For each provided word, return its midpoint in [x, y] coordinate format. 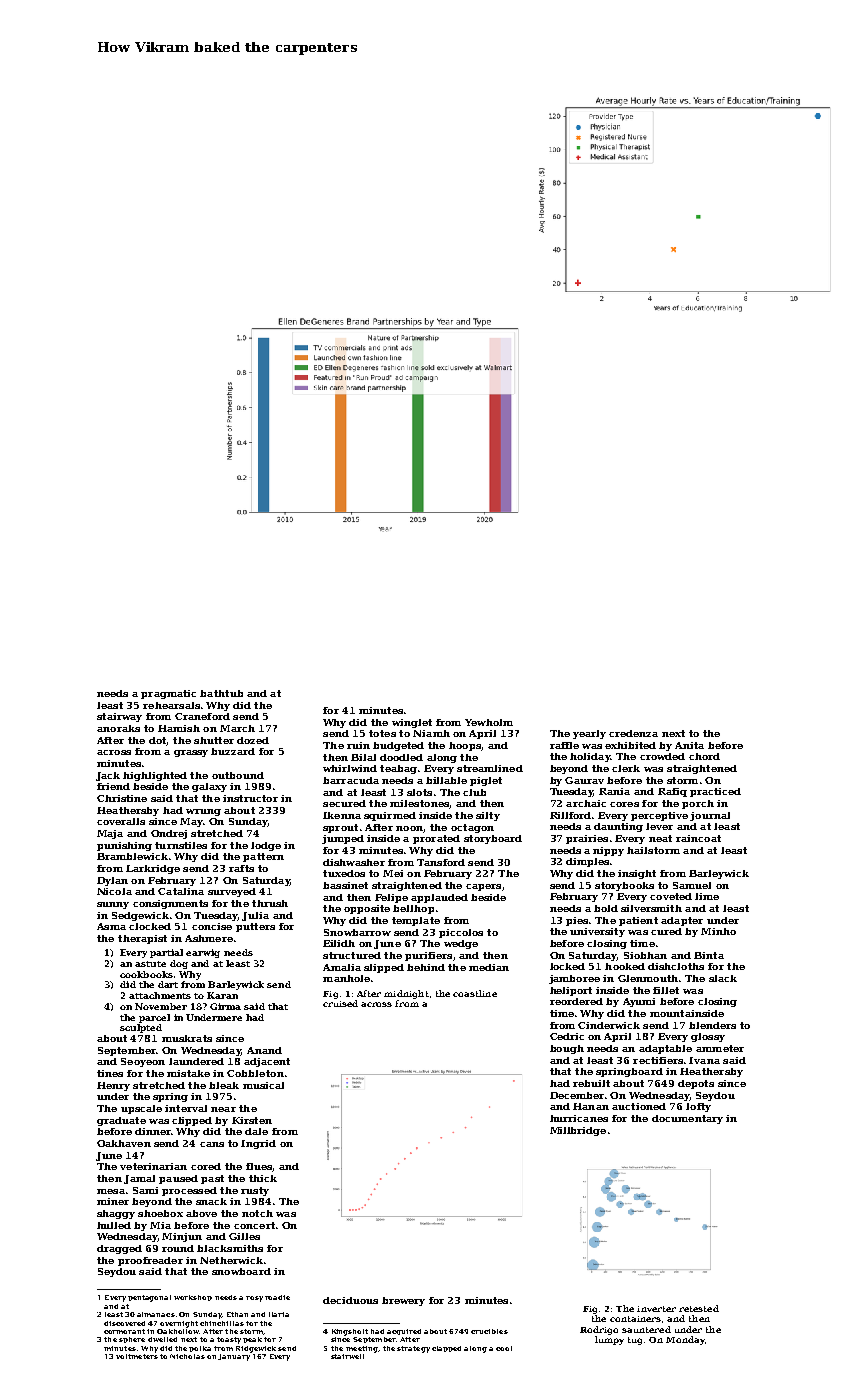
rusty [255, 1191]
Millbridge [578, 1131]
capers [483, 887]
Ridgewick [256, 1349]
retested [699, 1308]
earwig [203, 953]
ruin [358, 745]
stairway [119, 717]
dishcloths [676, 966]
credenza [633, 733]
